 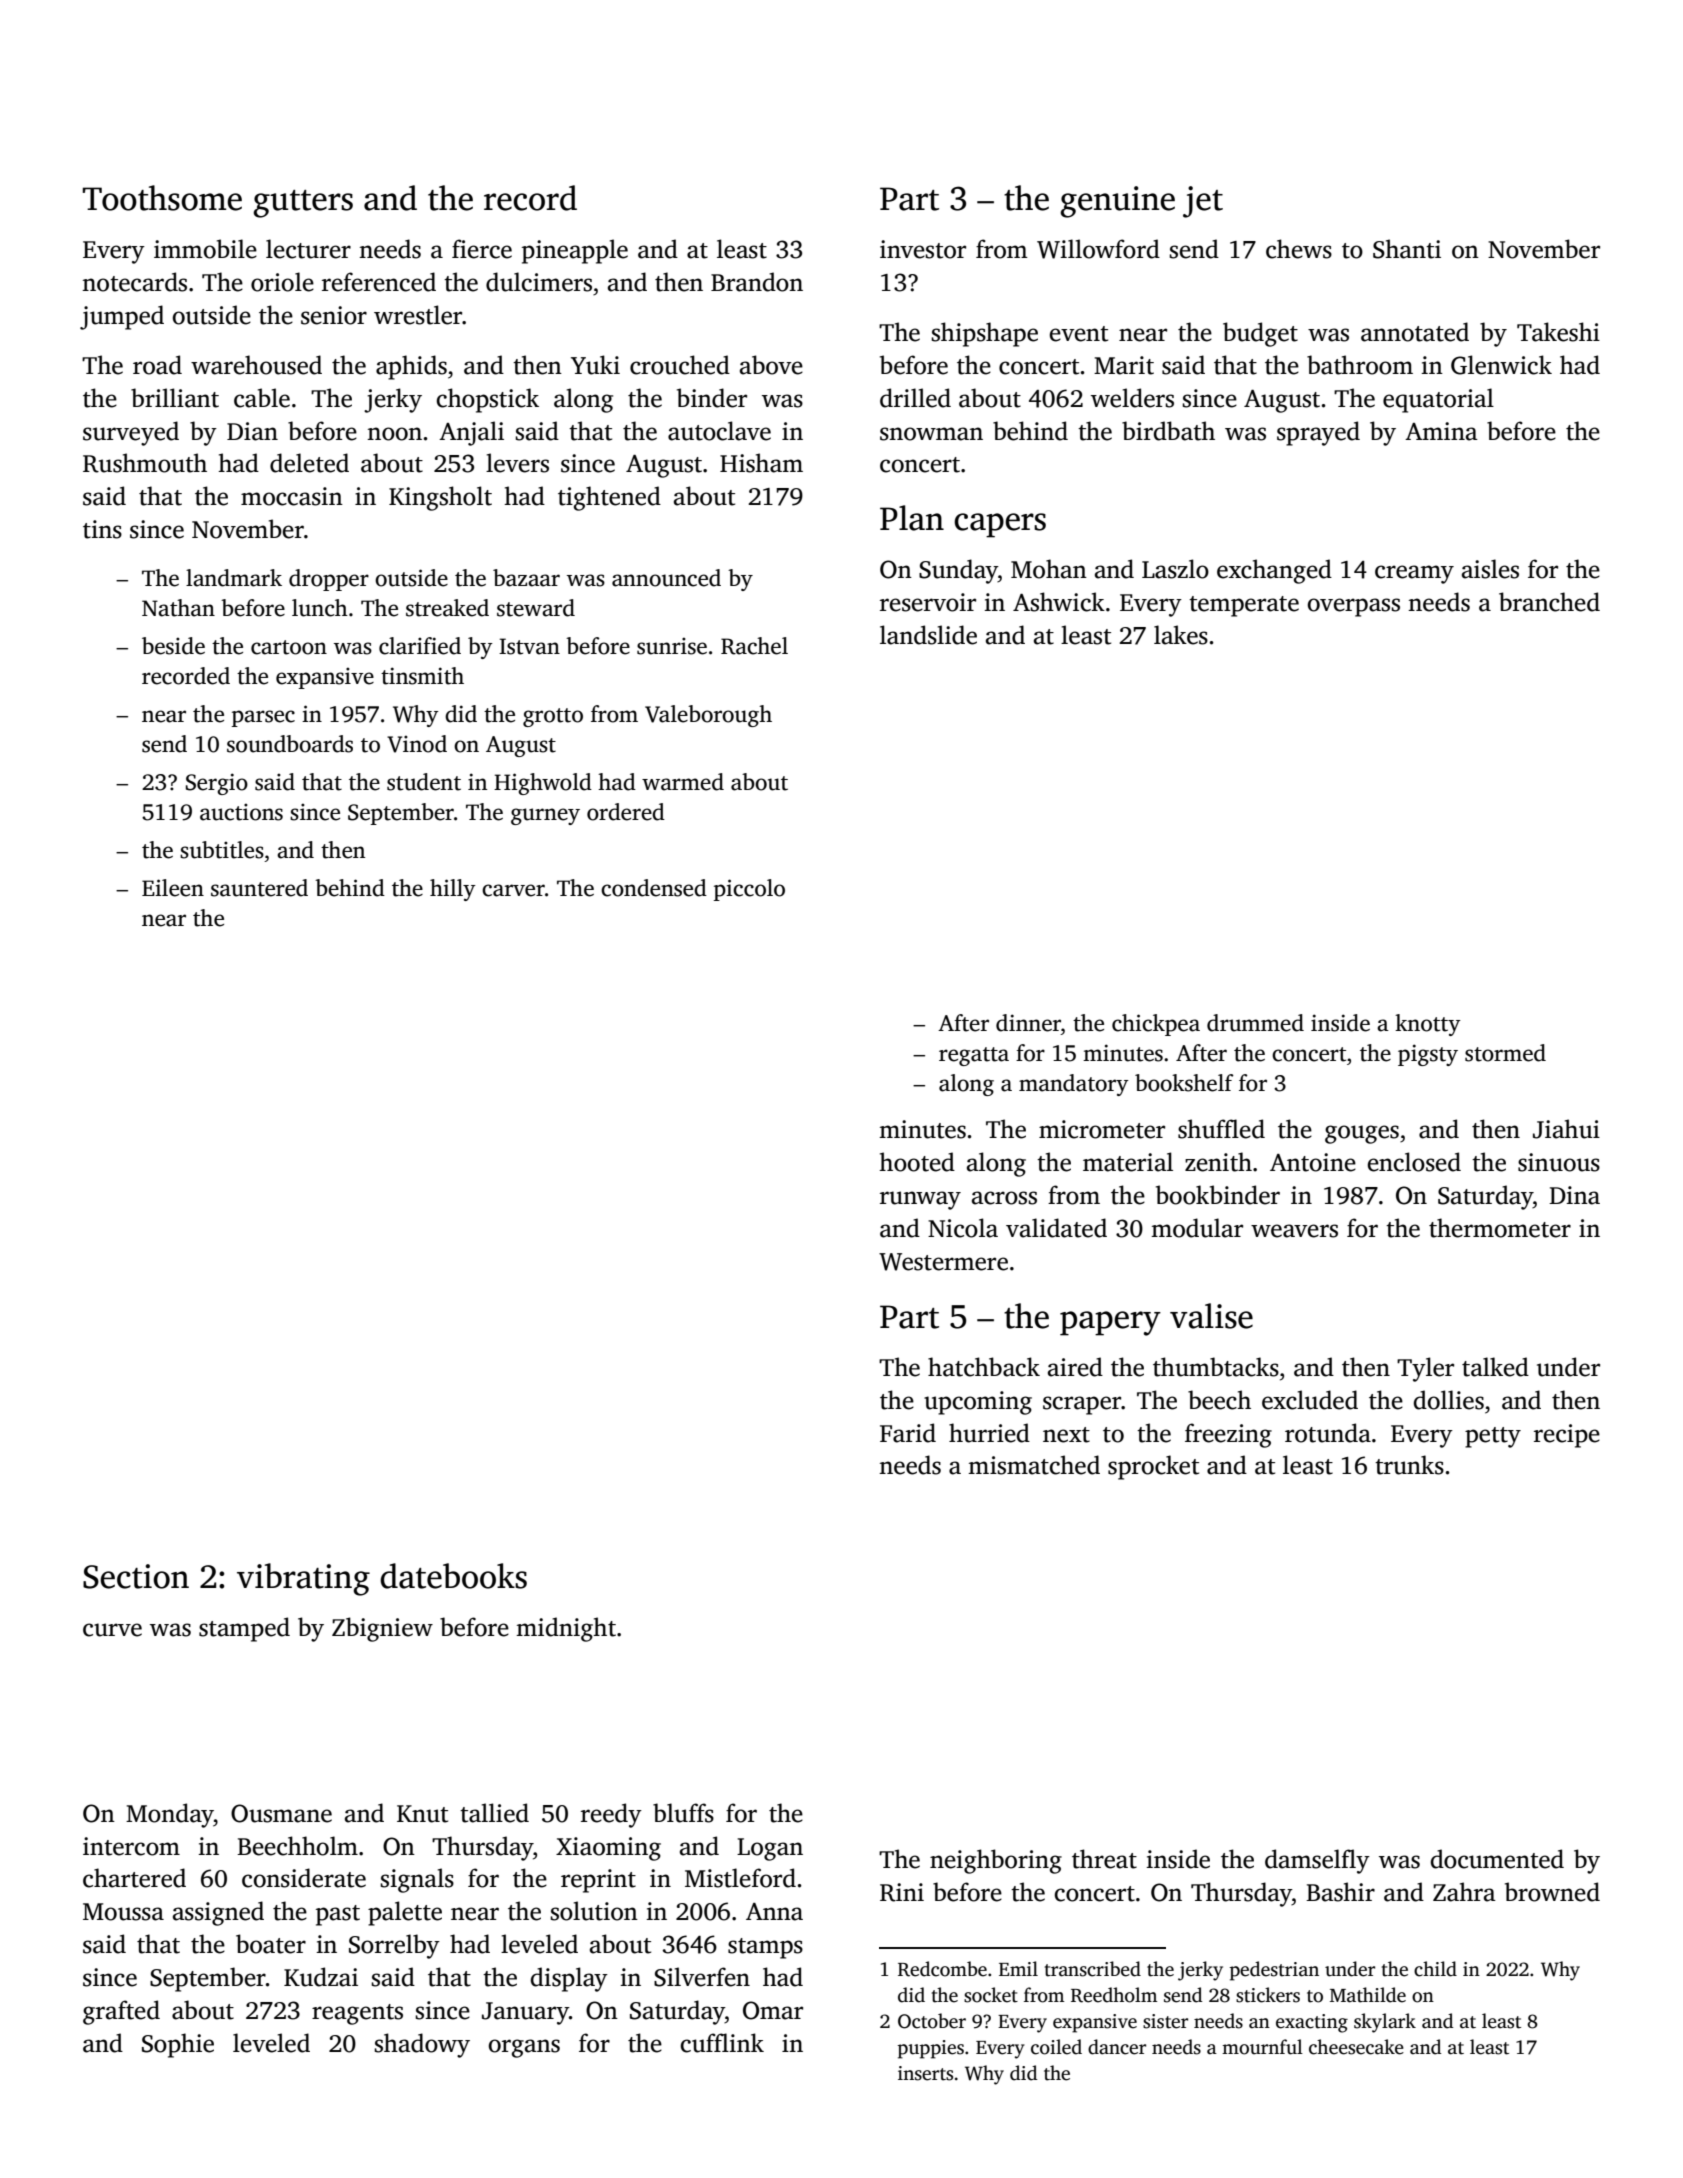 I want to click on Toothsome, so click(x=162, y=198).
